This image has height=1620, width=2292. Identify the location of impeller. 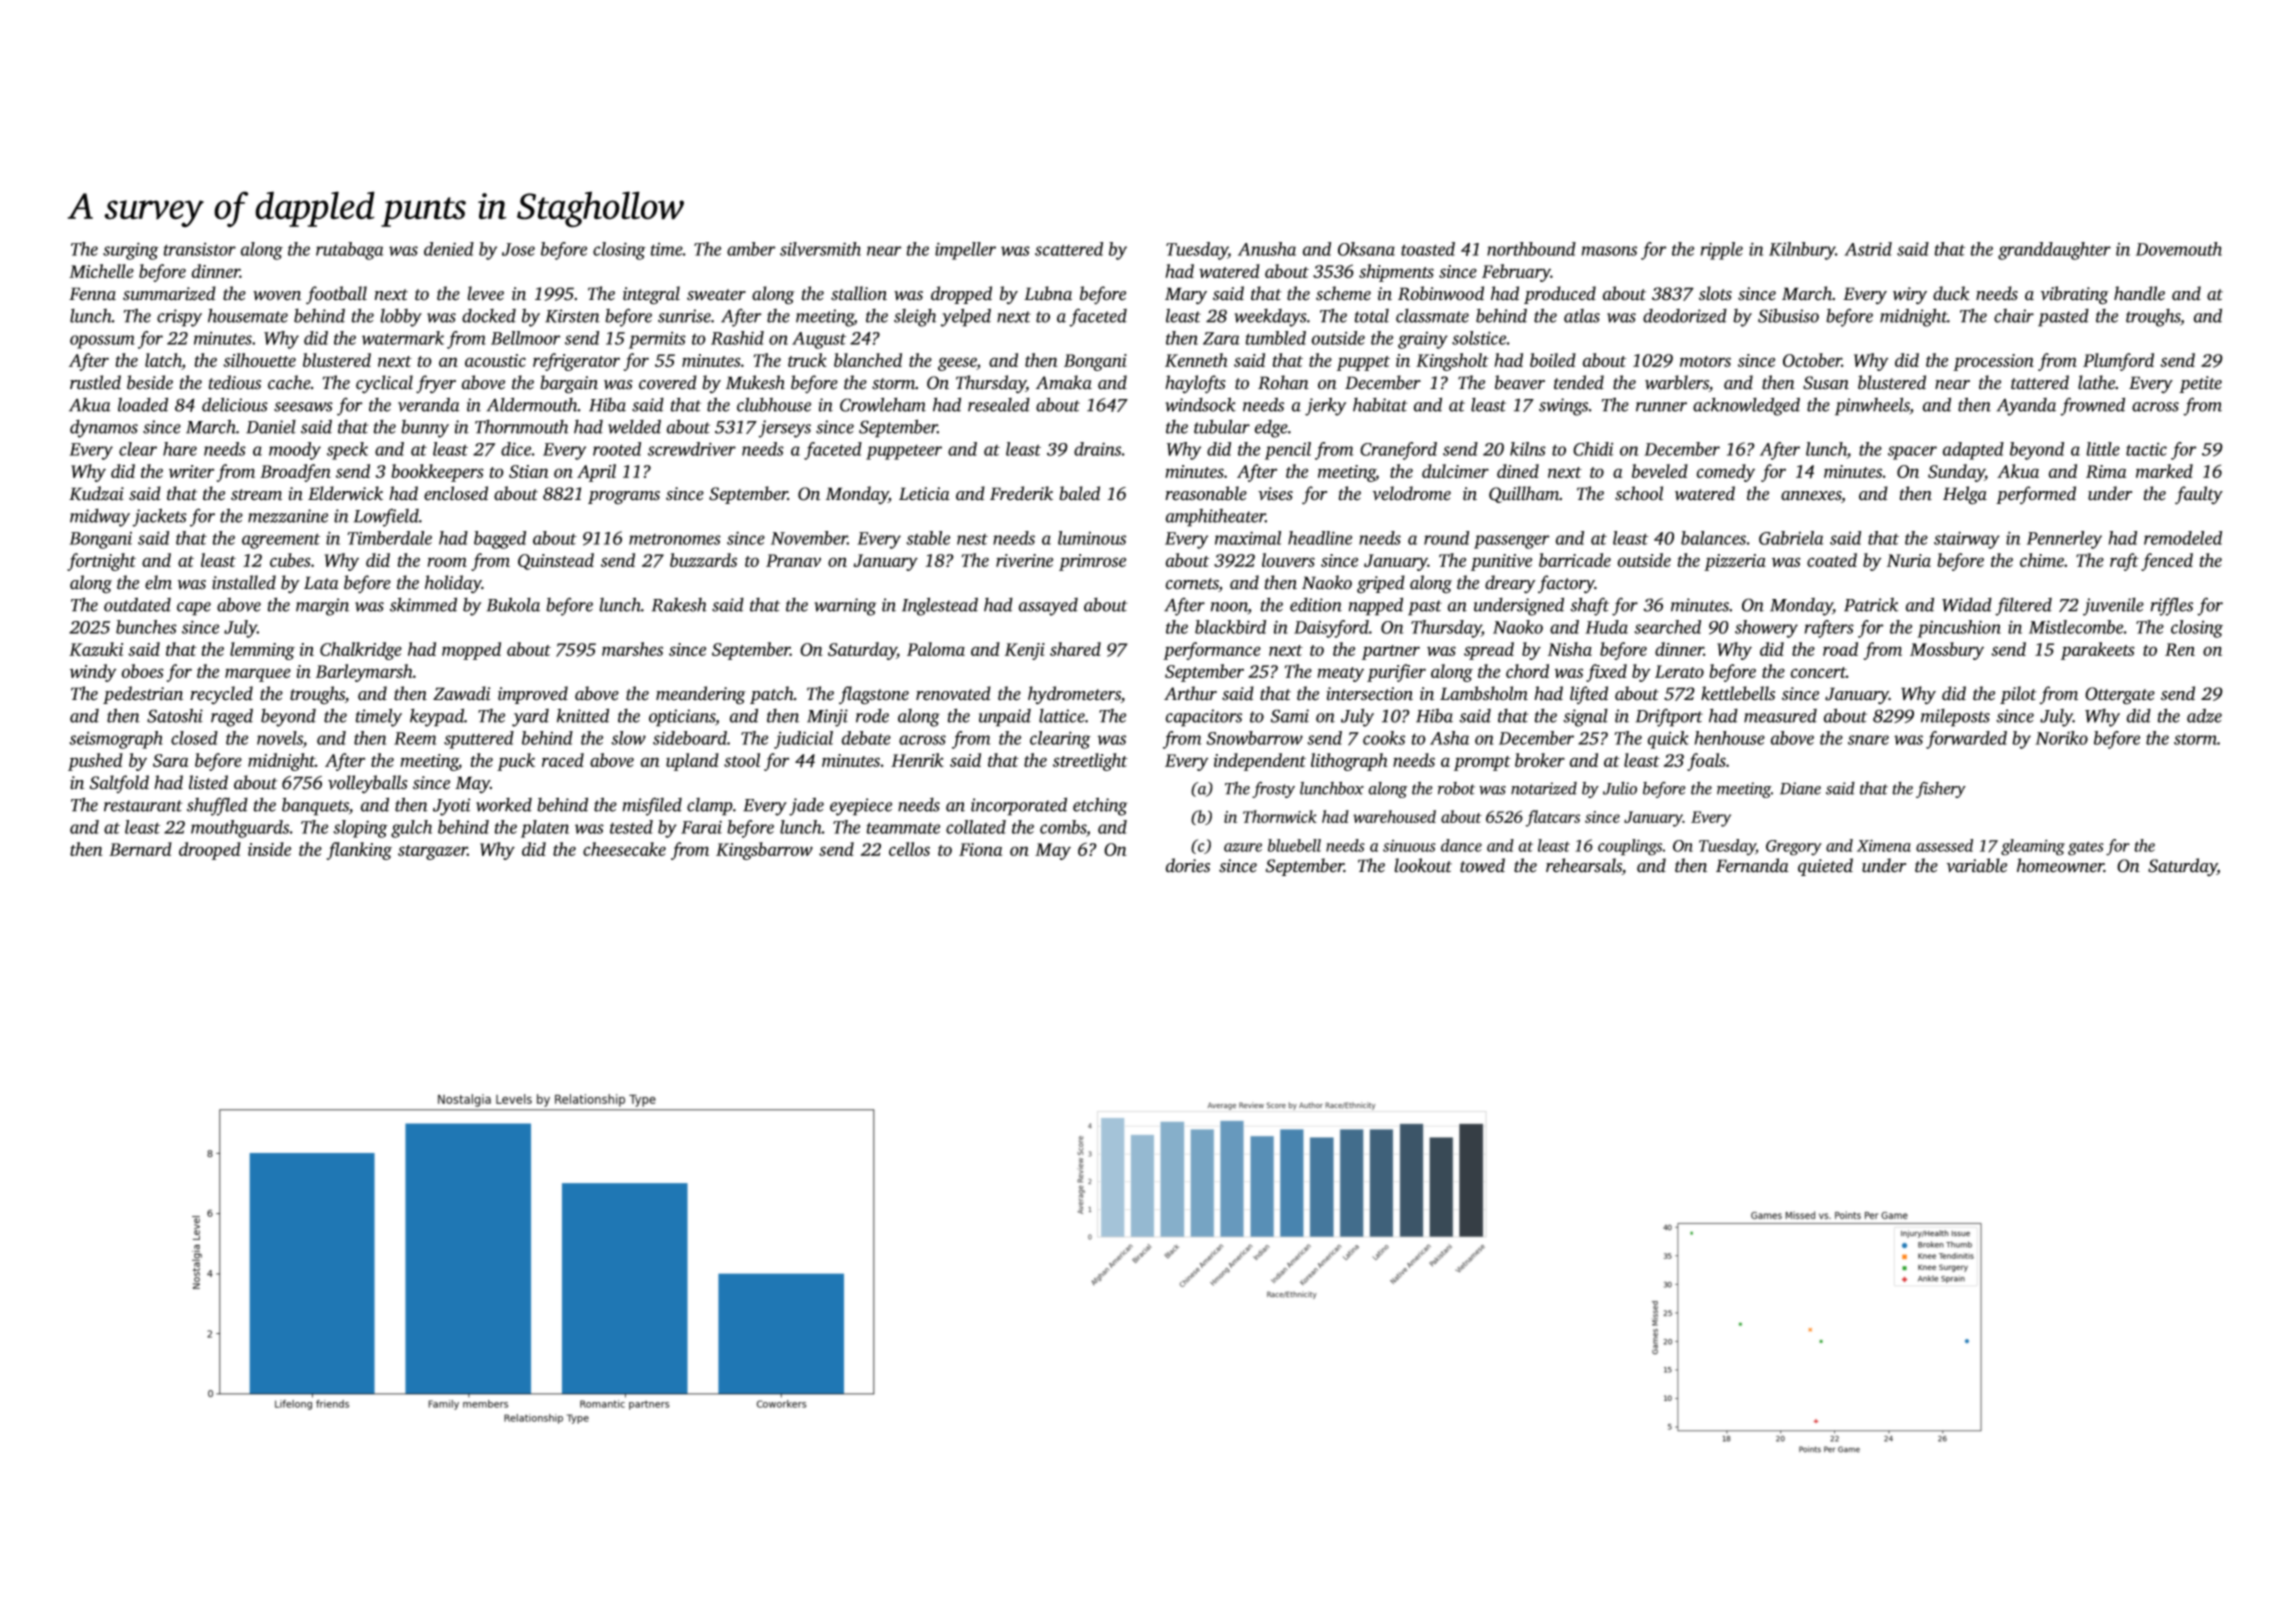
(965, 251).
